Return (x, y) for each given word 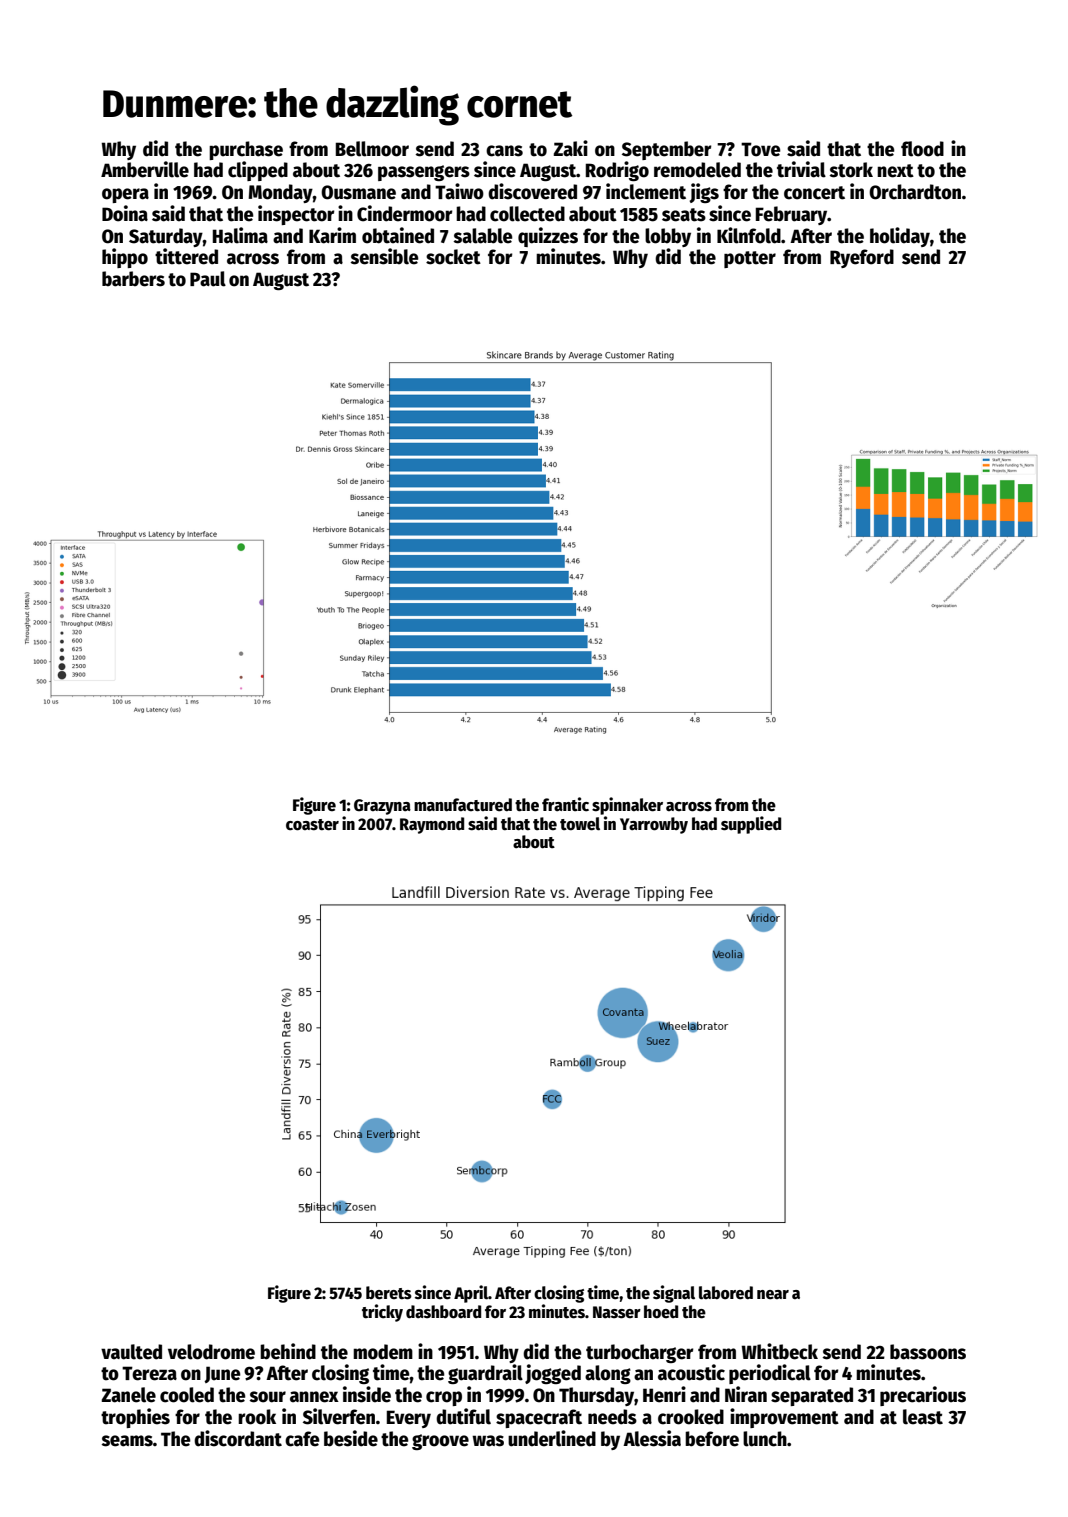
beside (351, 1438)
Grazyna (382, 807)
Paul (208, 279)
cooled (187, 1395)
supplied (751, 825)
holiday (900, 237)
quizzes (548, 237)
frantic (565, 804)
